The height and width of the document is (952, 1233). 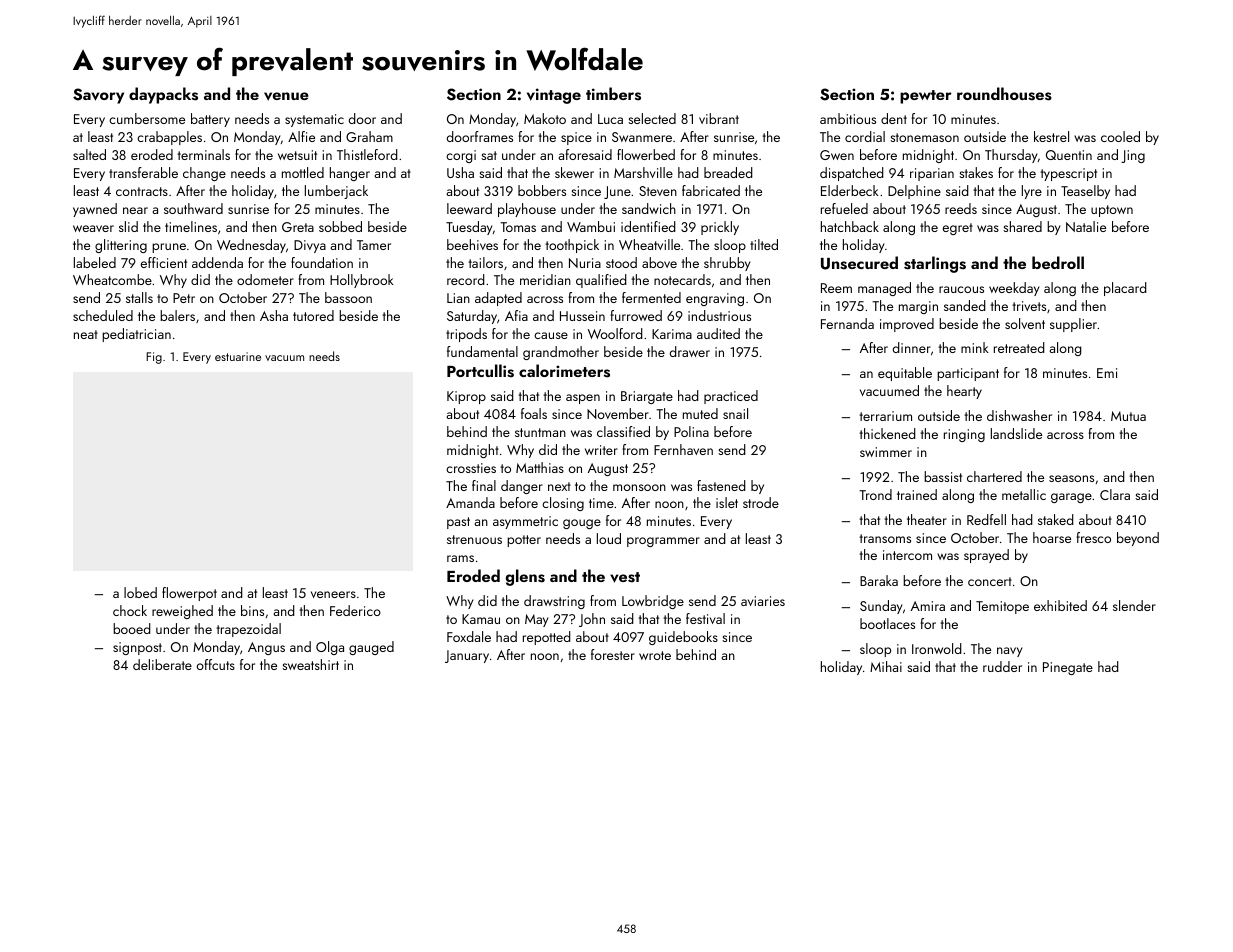 What do you see at coordinates (1019, 347) in the document?
I see `retreated` at bounding box center [1019, 347].
